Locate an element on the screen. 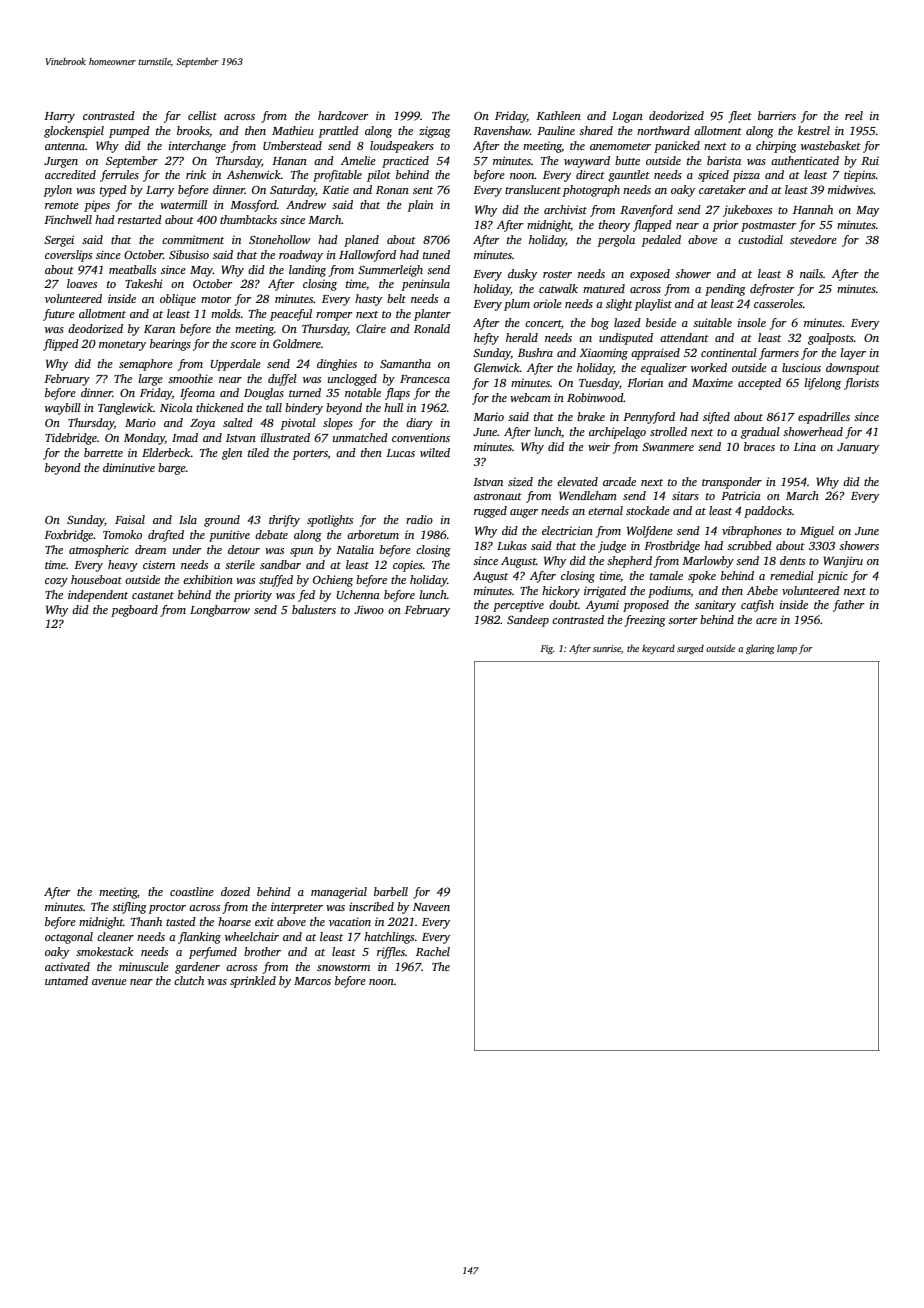  score is located at coordinates (243, 345).
